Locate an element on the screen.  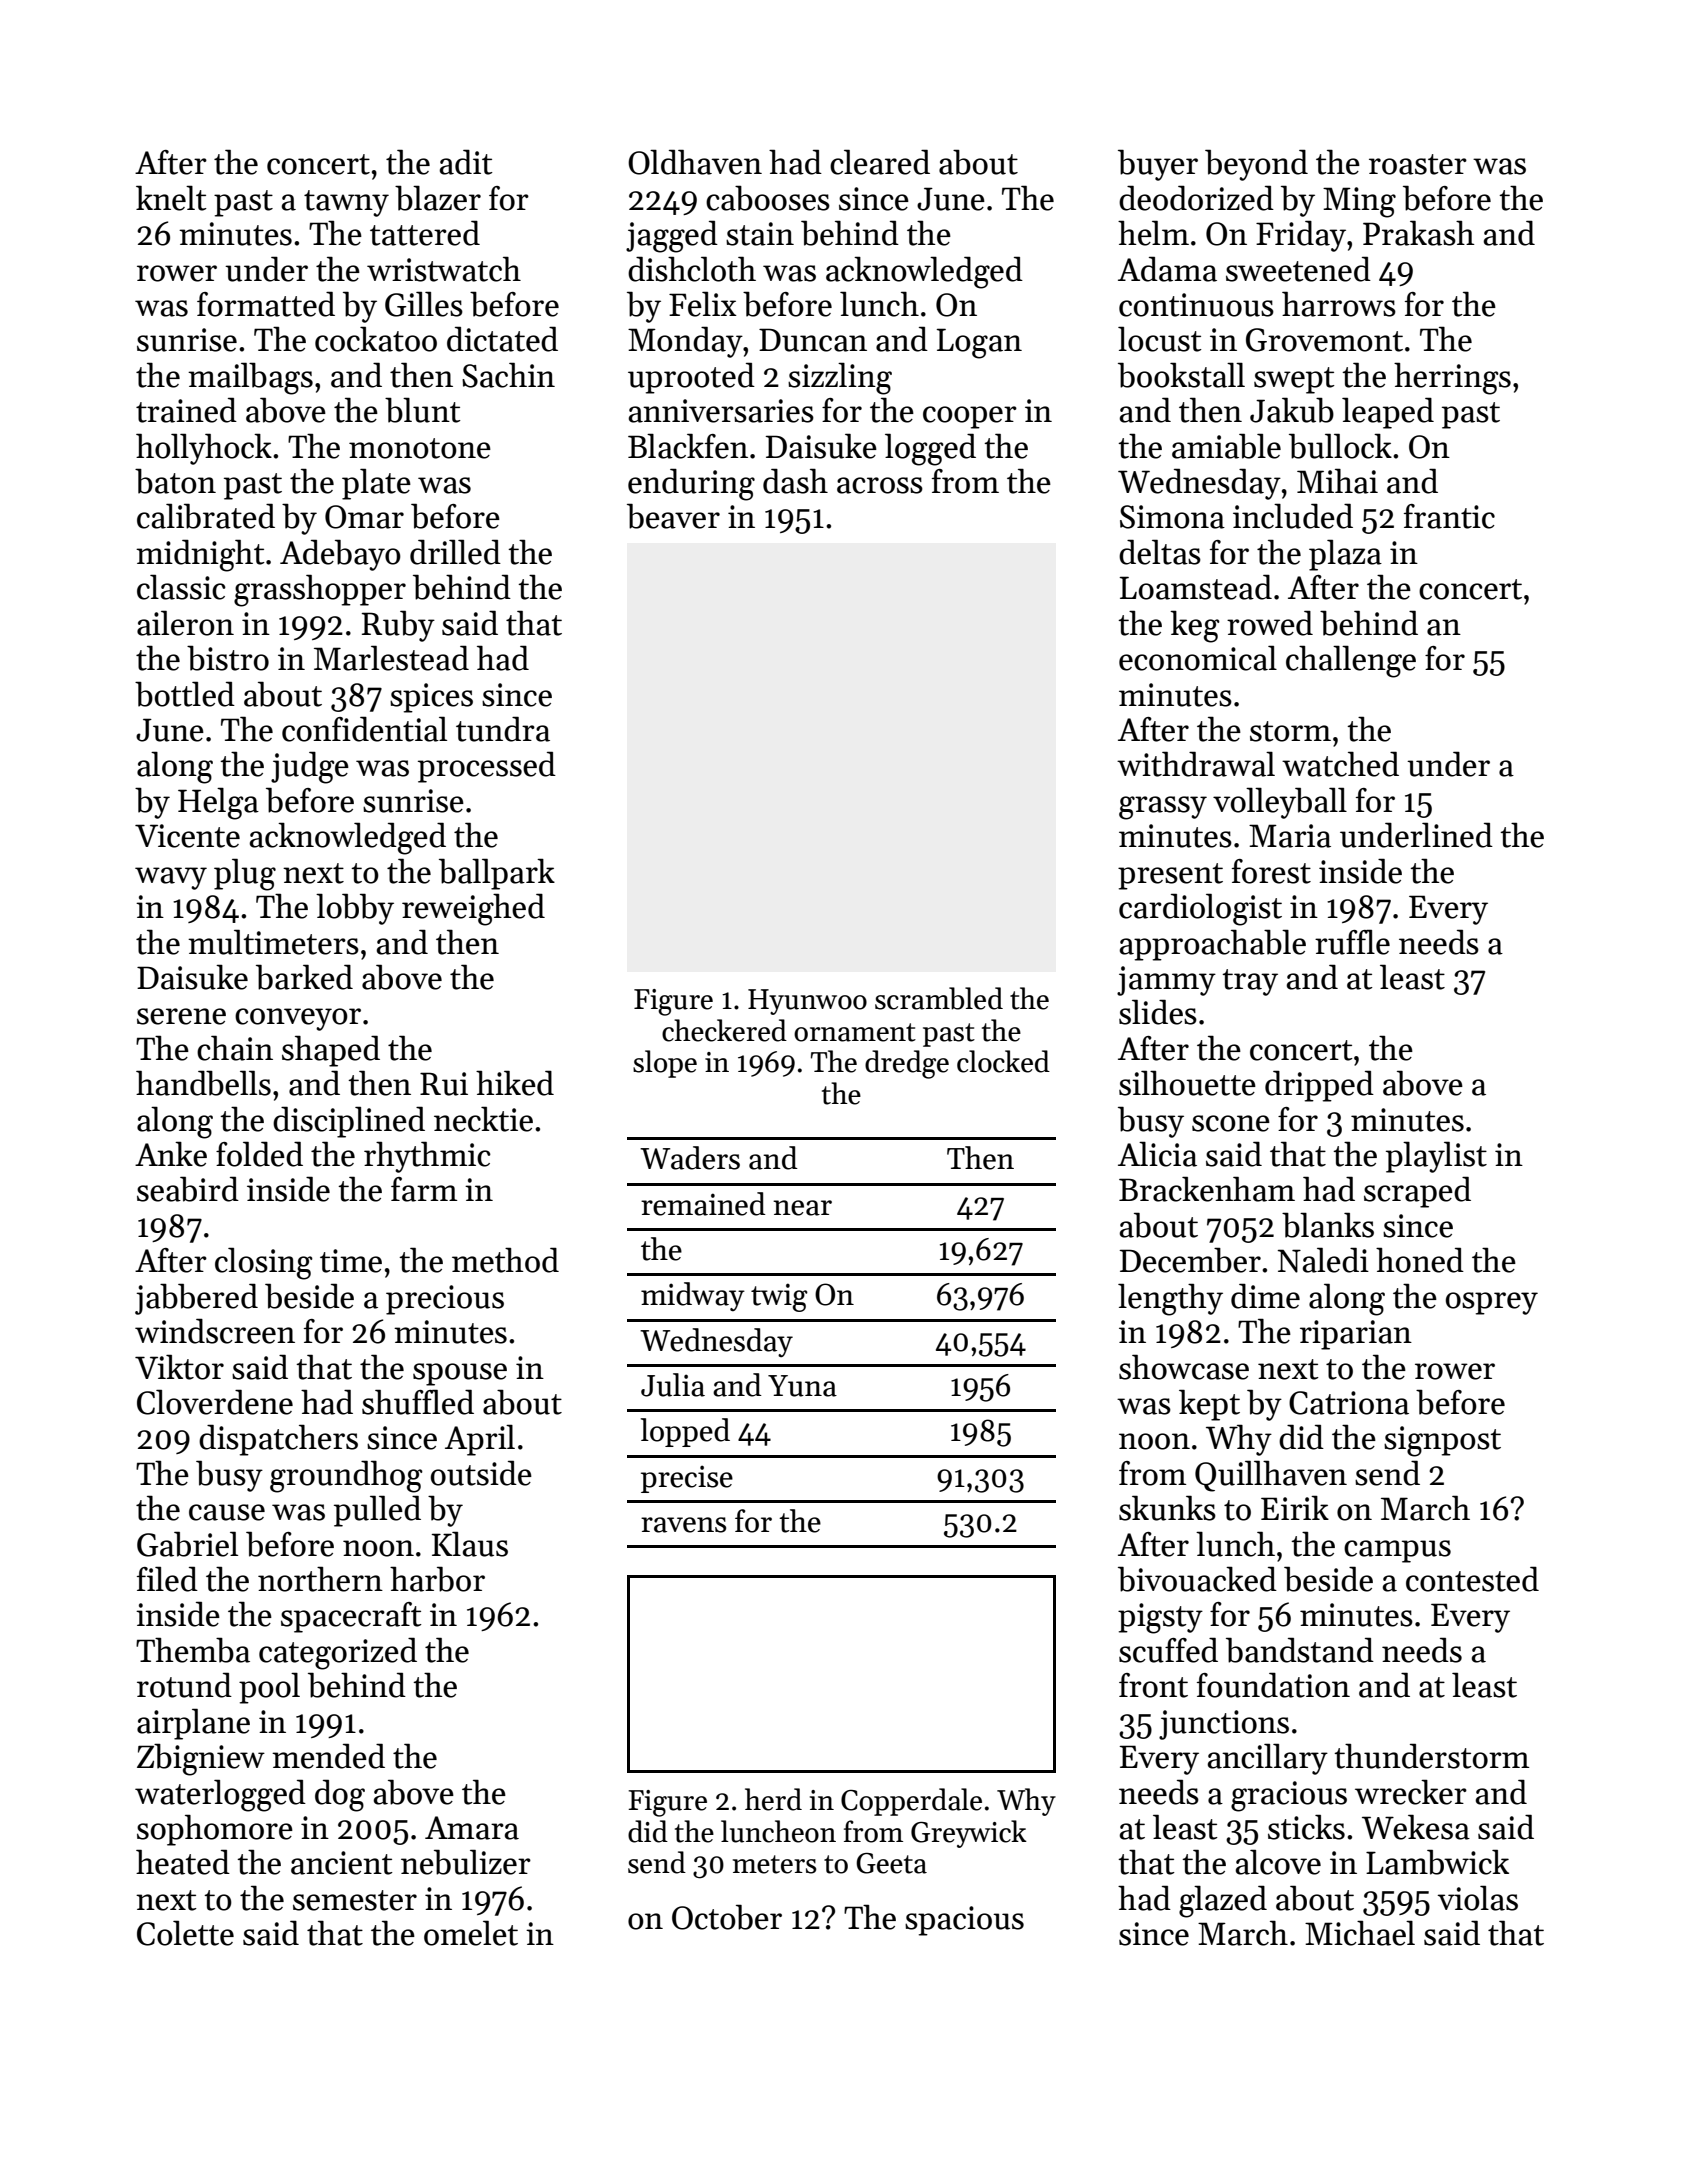
lobby is located at coordinates (355, 909).
